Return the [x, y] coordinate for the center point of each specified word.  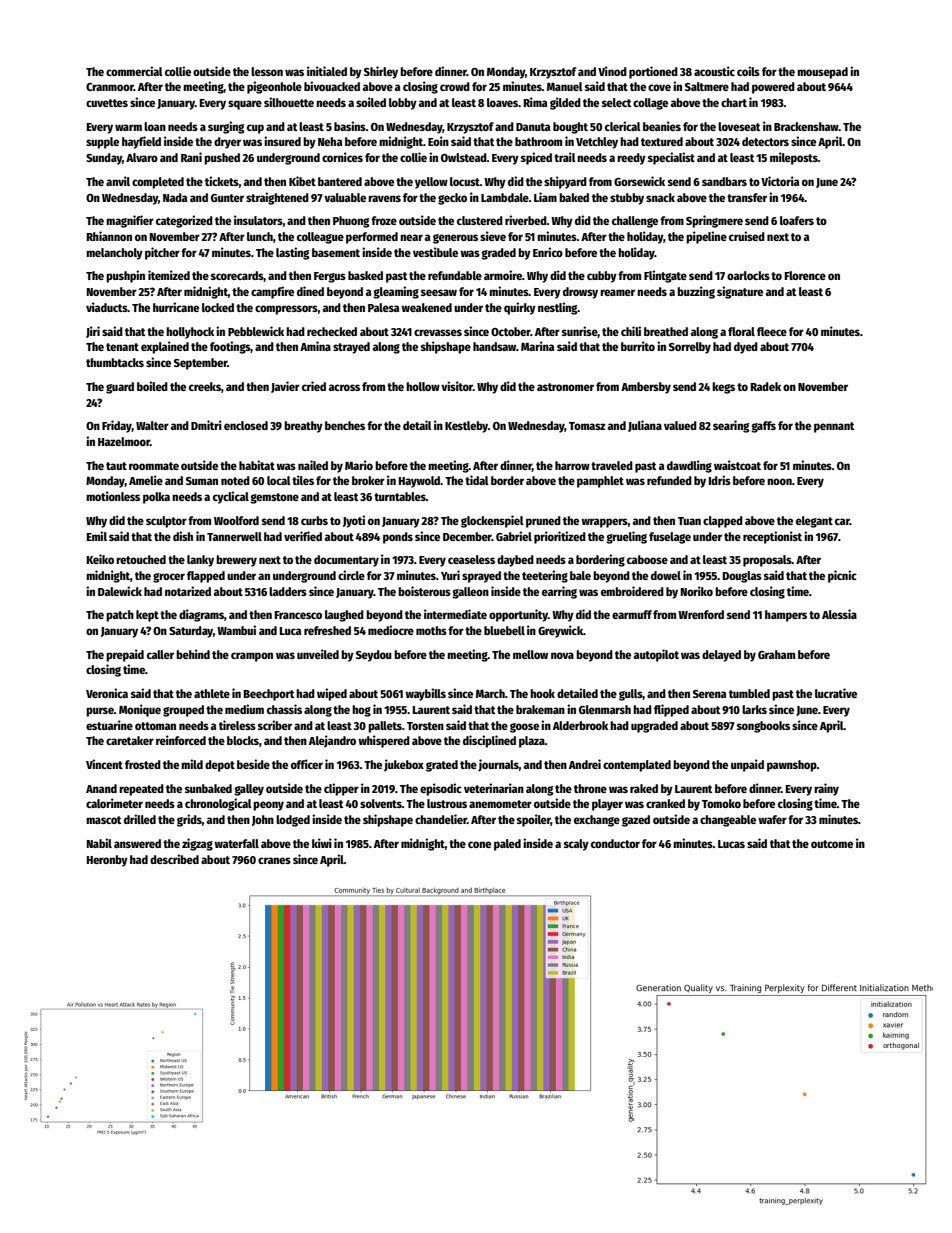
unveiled [318, 654]
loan [155, 126]
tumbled [749, 693]
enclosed [246, 425]
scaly [576, 845]
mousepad [822, 73]
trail [565, 157]
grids [189, 820]
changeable [728, 821]
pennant [834, 427]
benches [345, 425]
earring [559, 592]
